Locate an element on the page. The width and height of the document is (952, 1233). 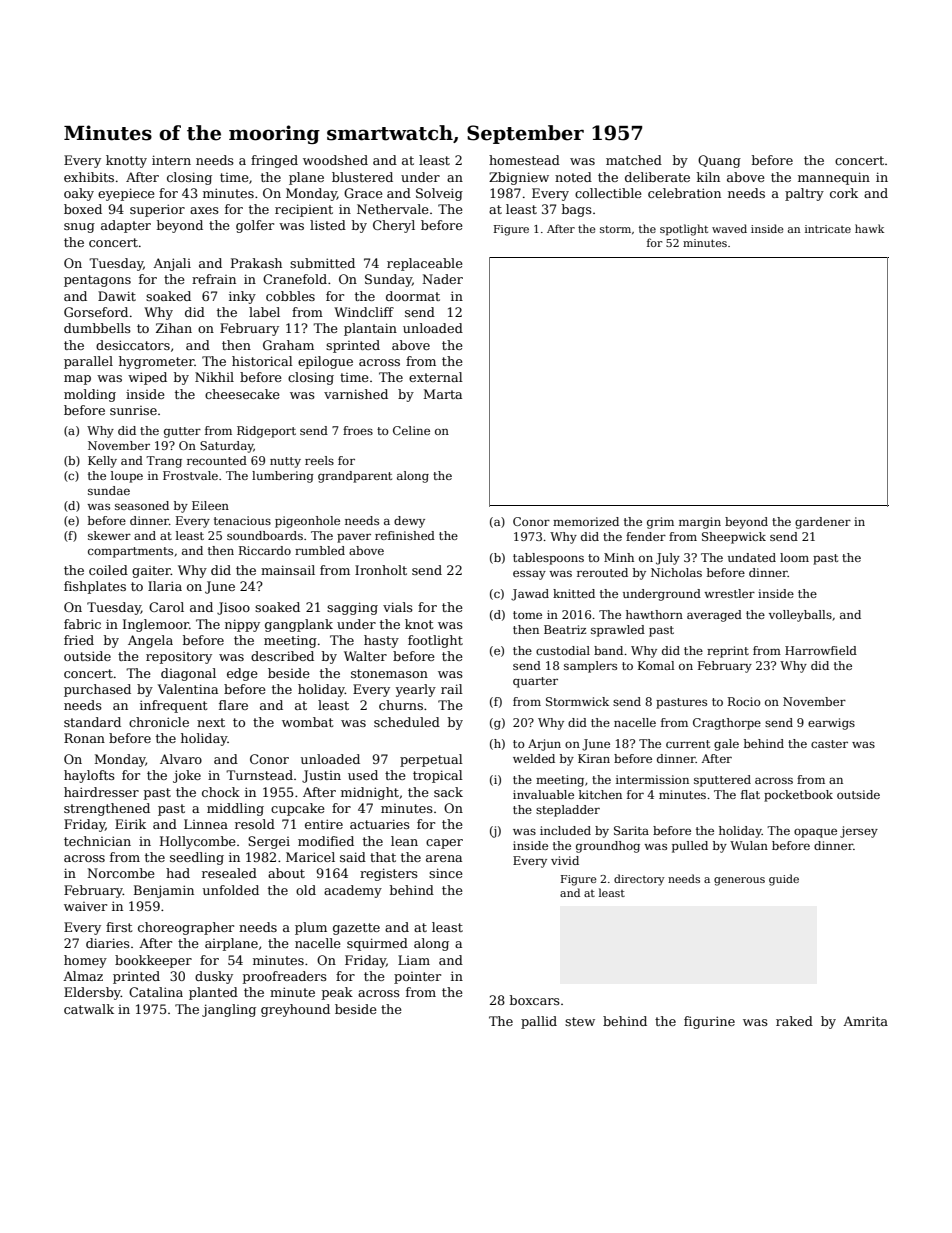
Maricel is located at coordinates (310, 857).
